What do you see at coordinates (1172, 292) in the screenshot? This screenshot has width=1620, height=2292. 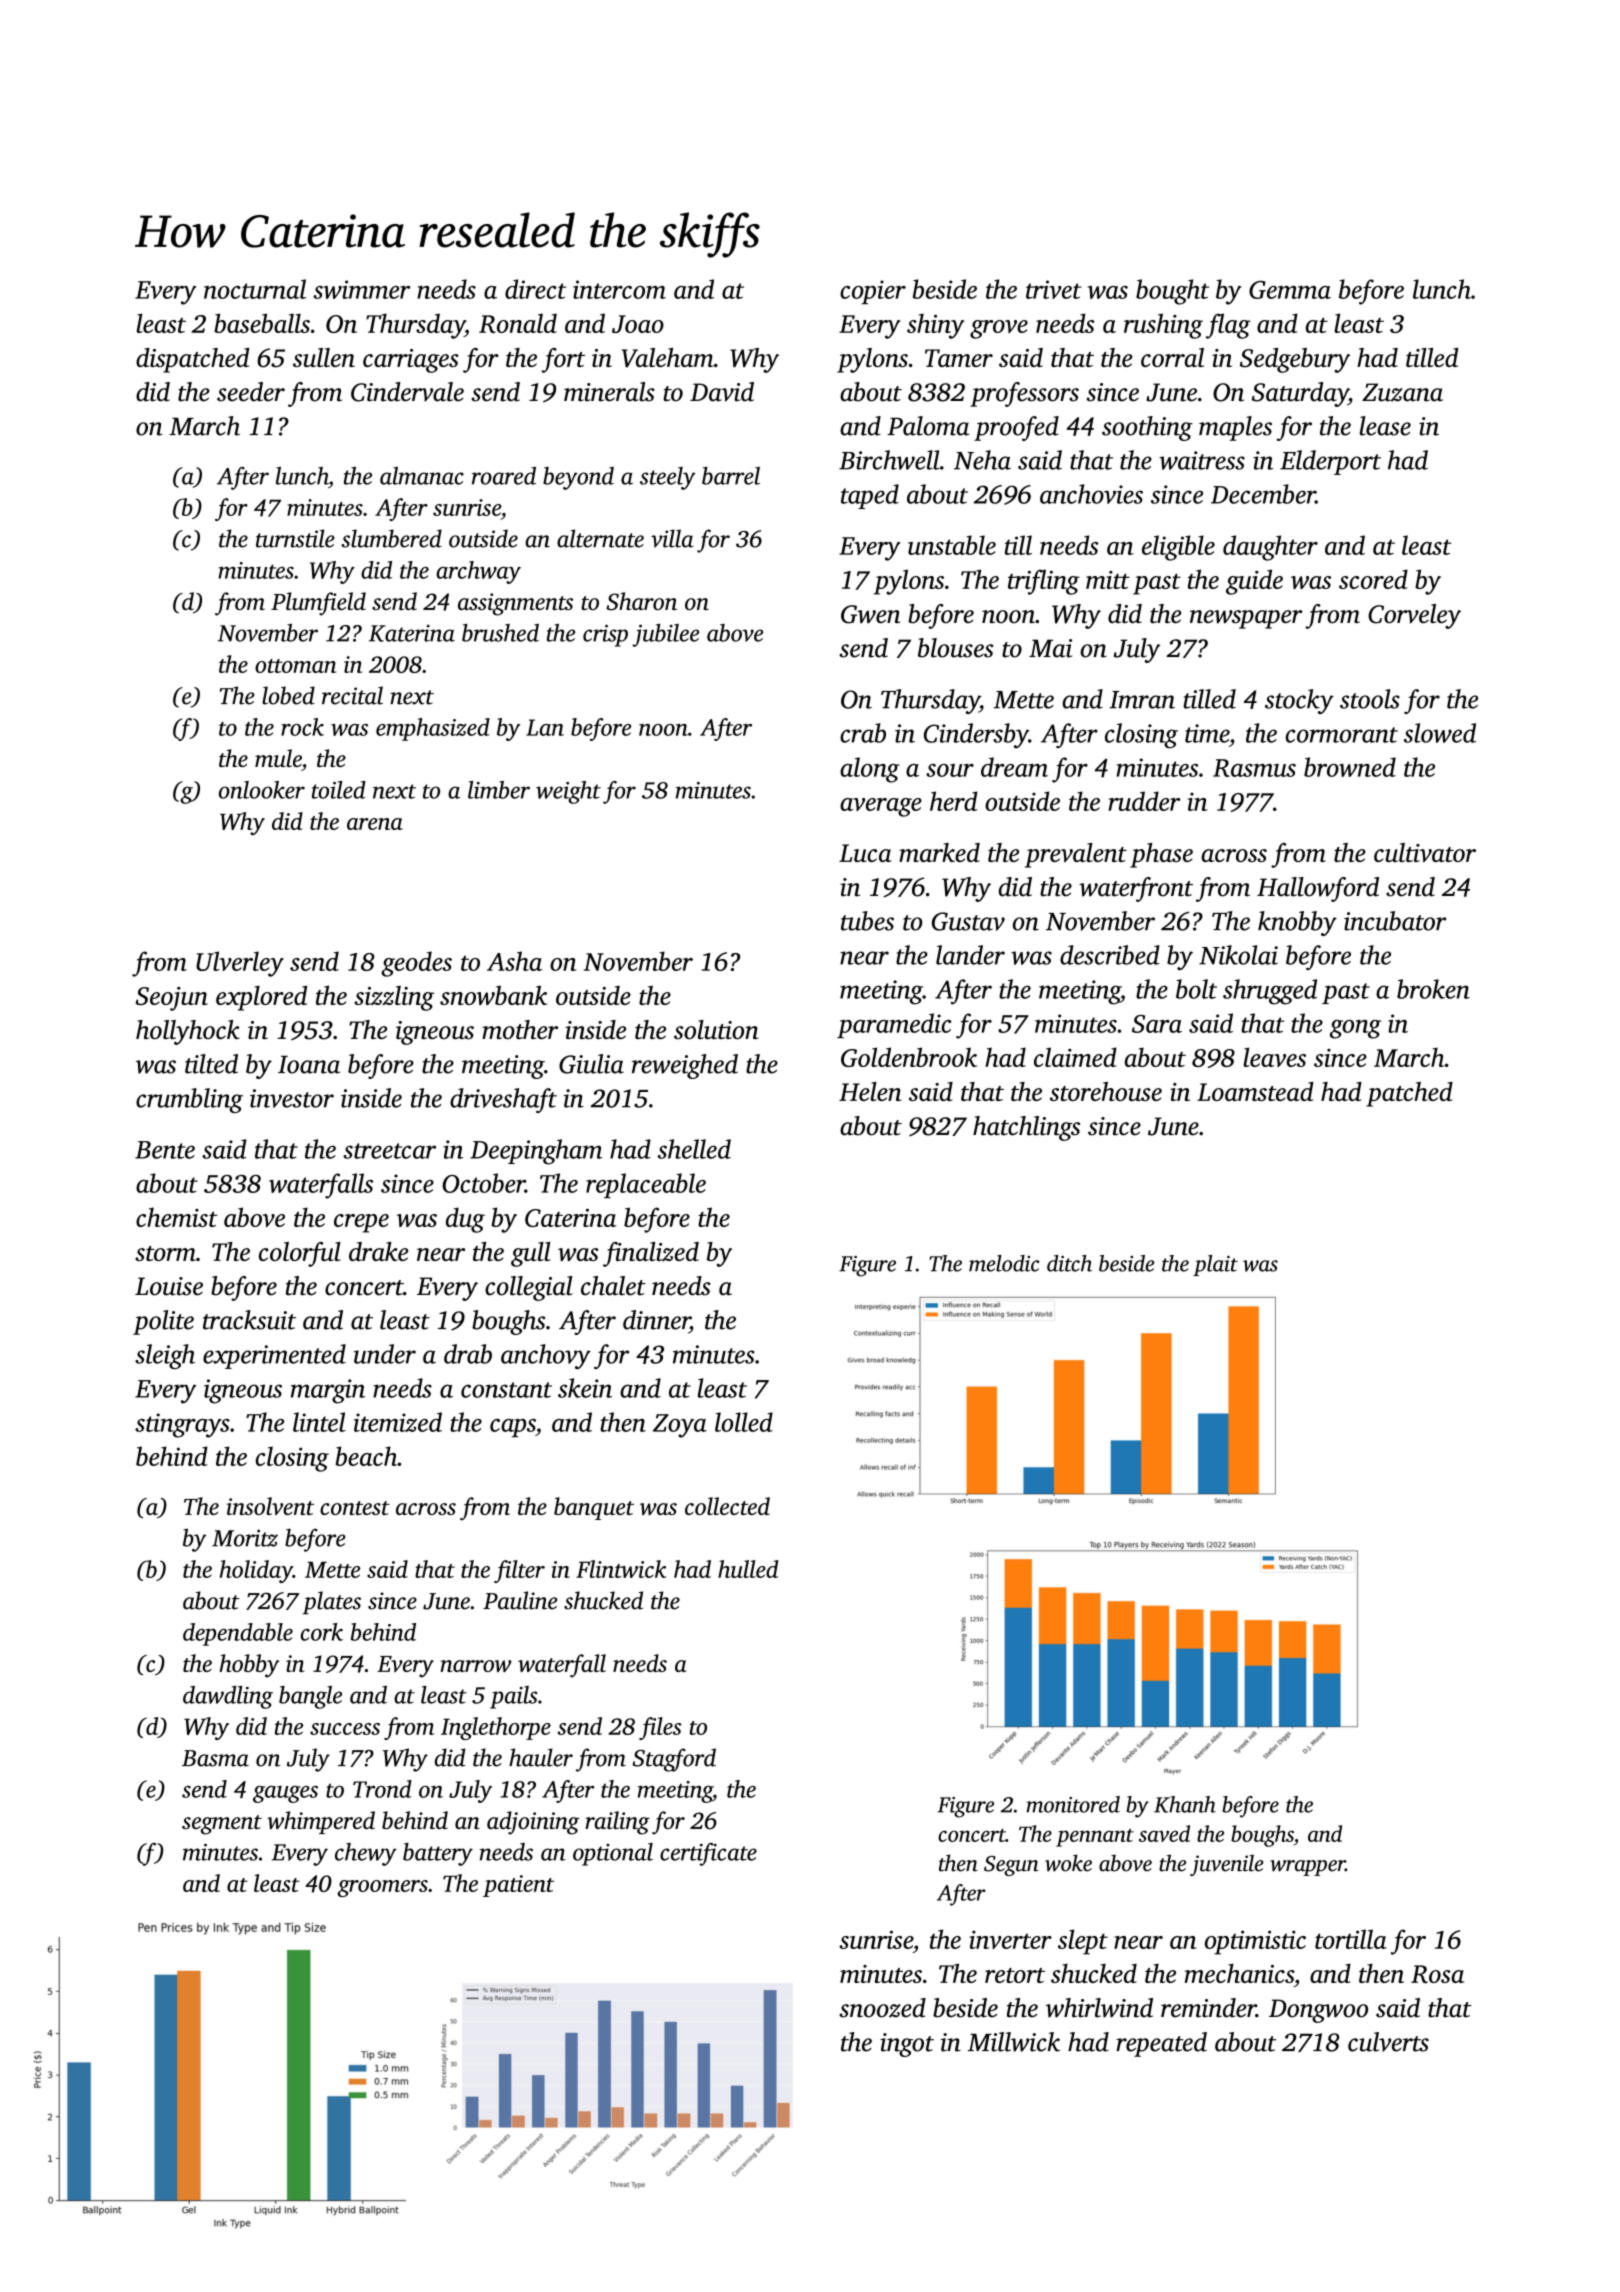 I see `bought` at bounding box center [1172, 292].
